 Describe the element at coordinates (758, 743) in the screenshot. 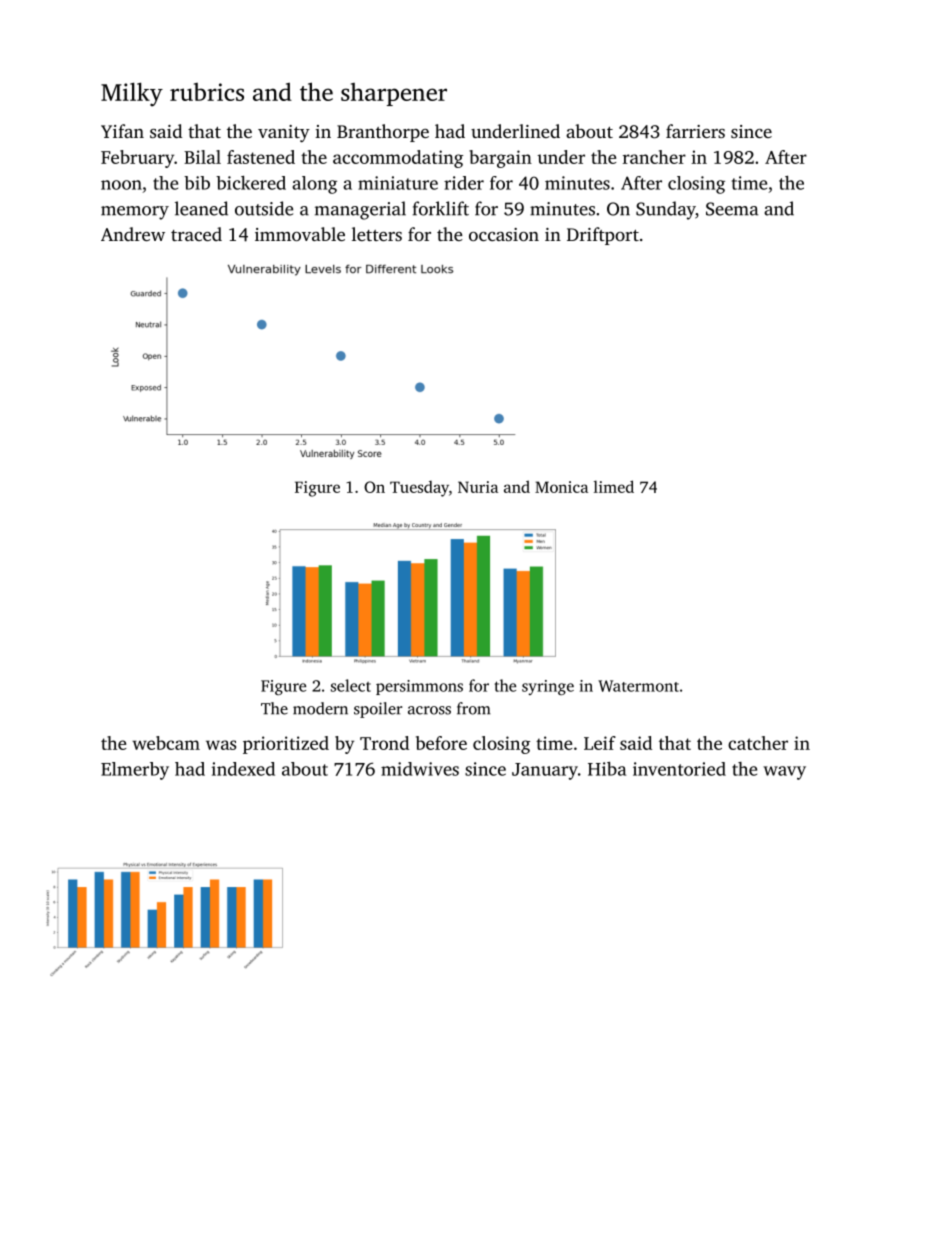

I see `catcher` at that location.
